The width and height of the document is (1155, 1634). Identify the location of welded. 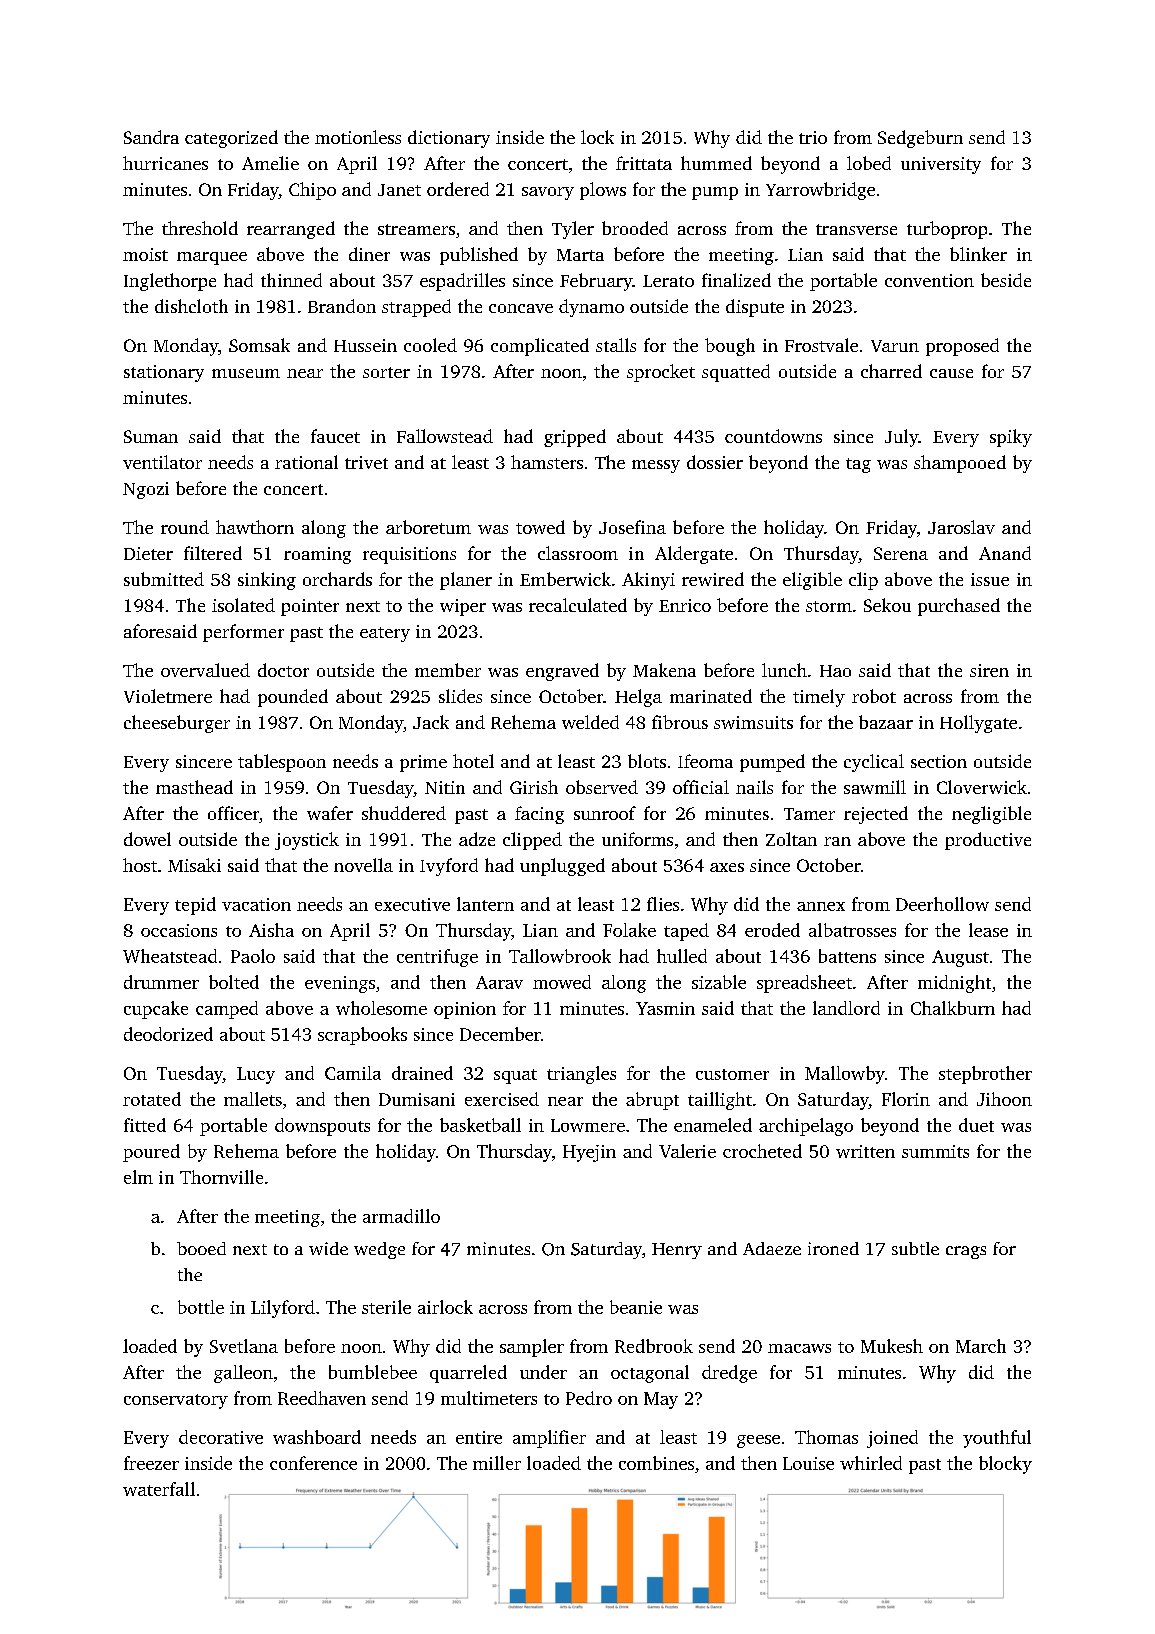
(590, 722).
